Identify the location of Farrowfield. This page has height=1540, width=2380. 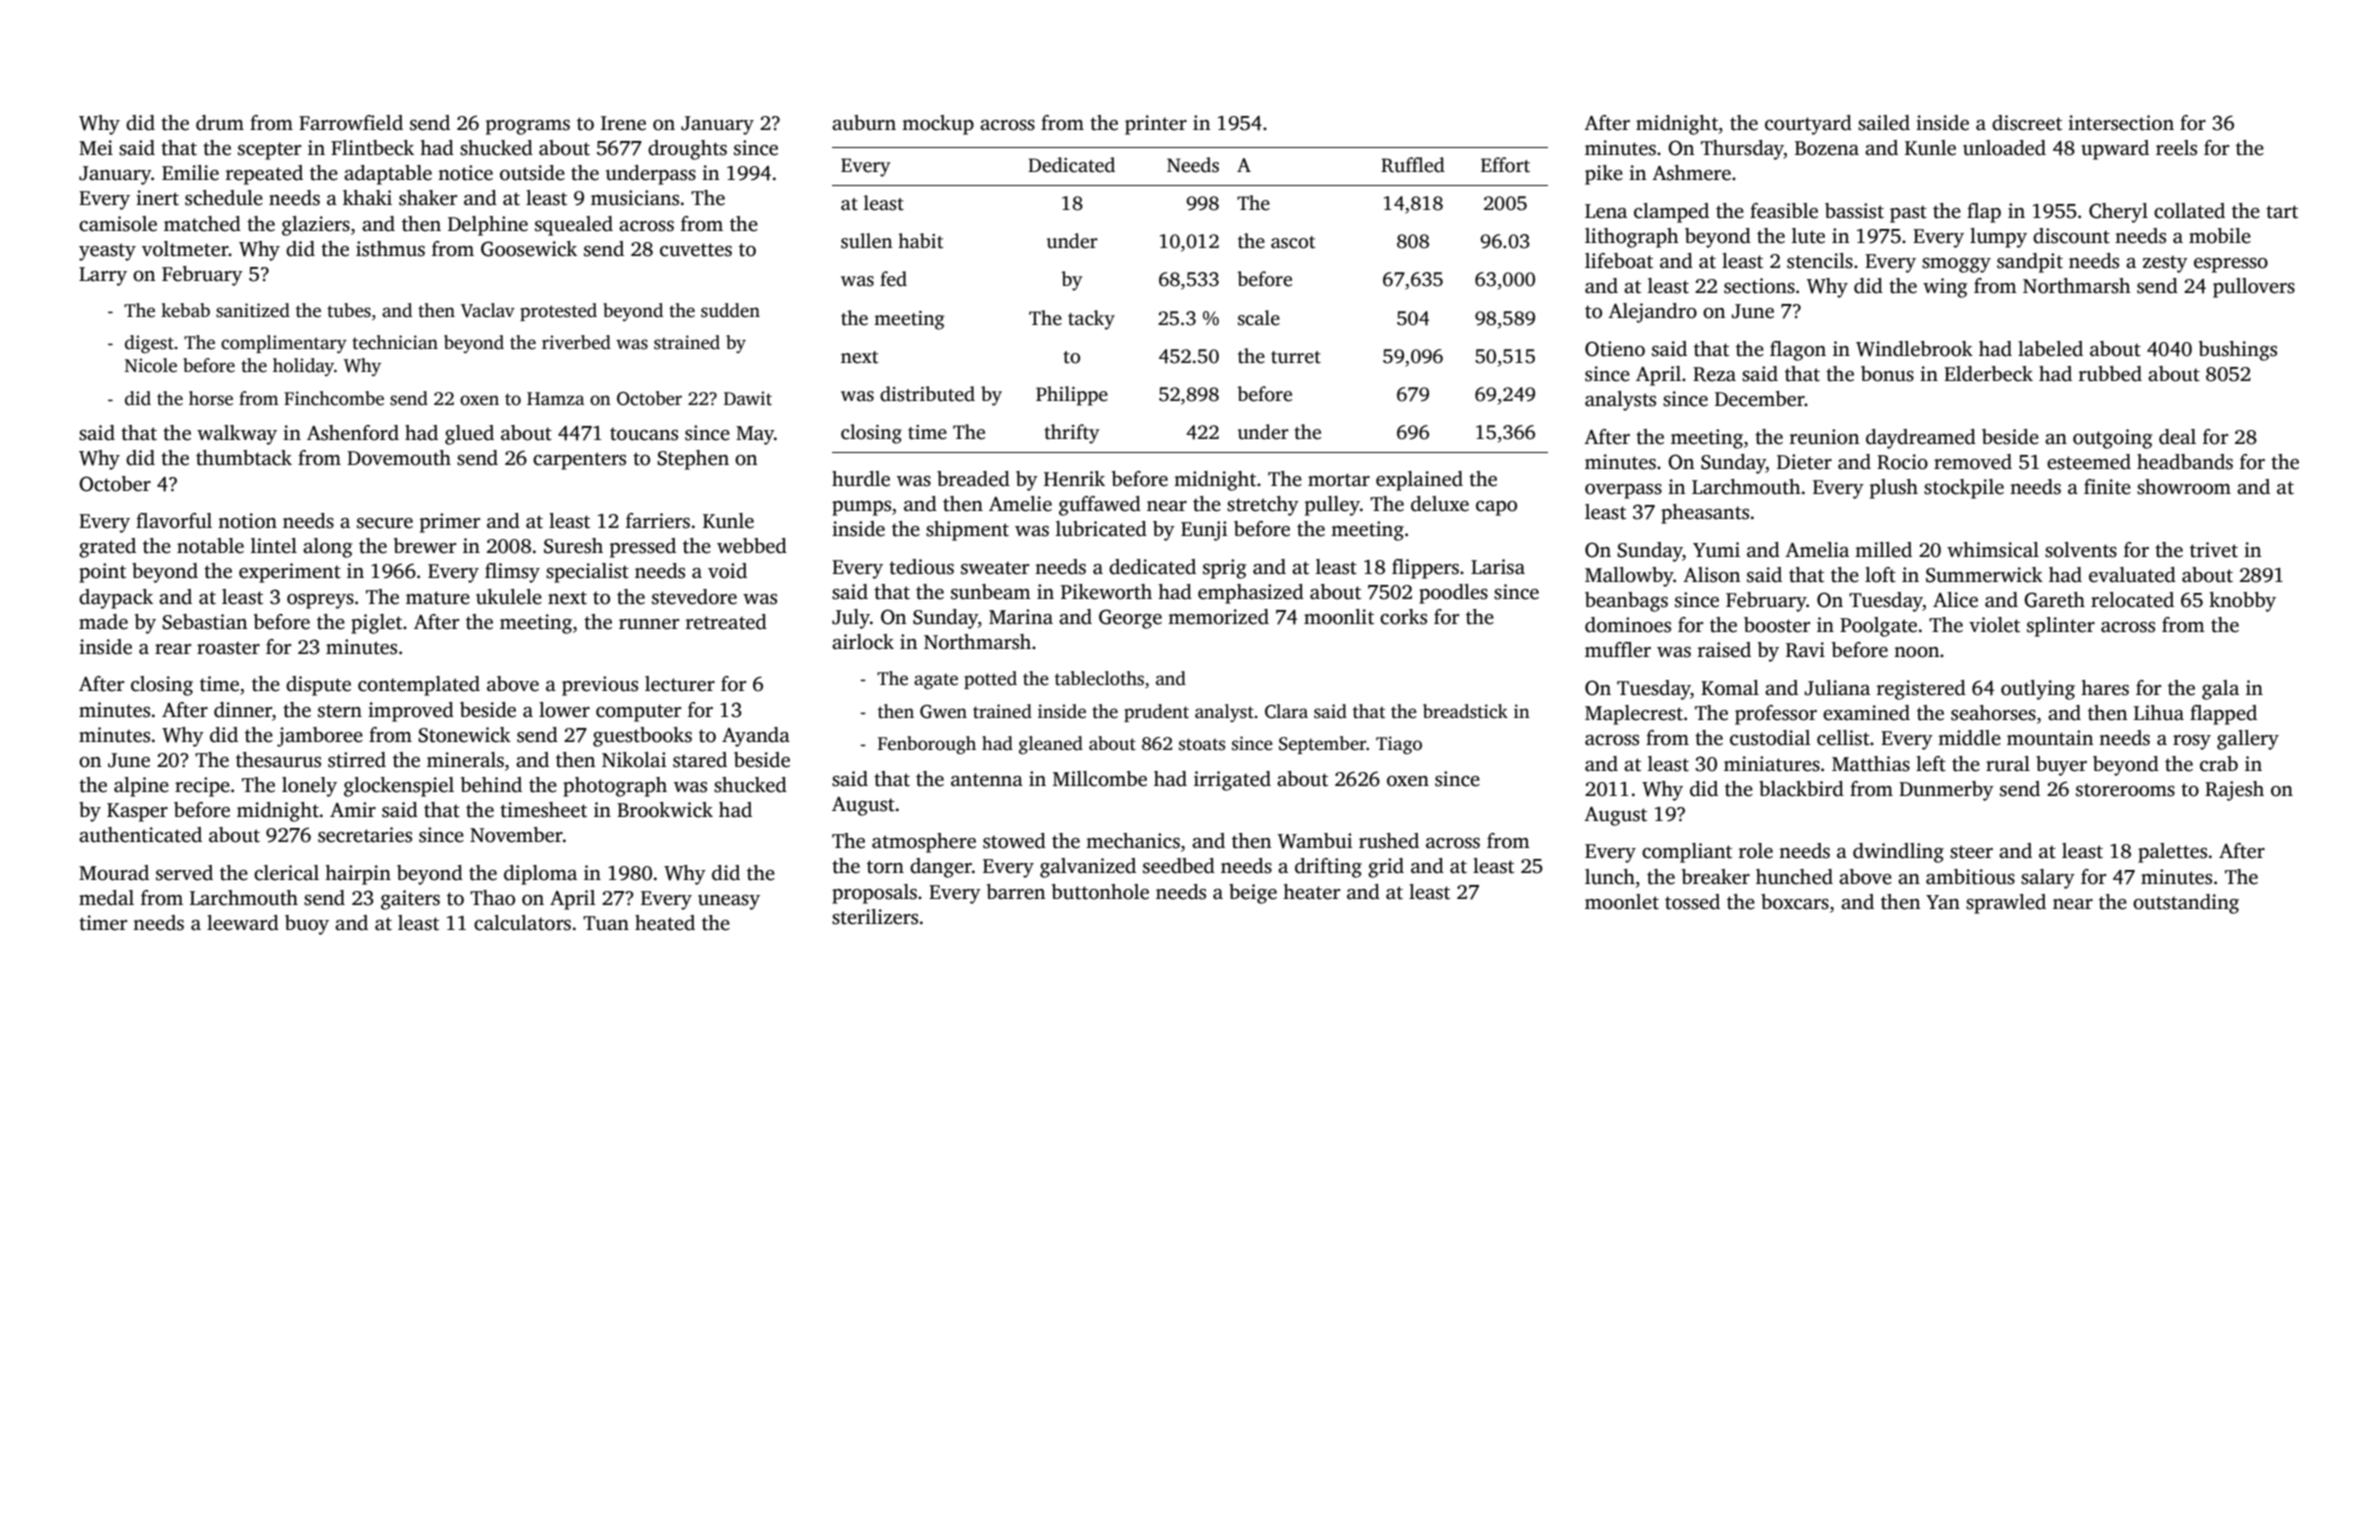
(351, 123).
